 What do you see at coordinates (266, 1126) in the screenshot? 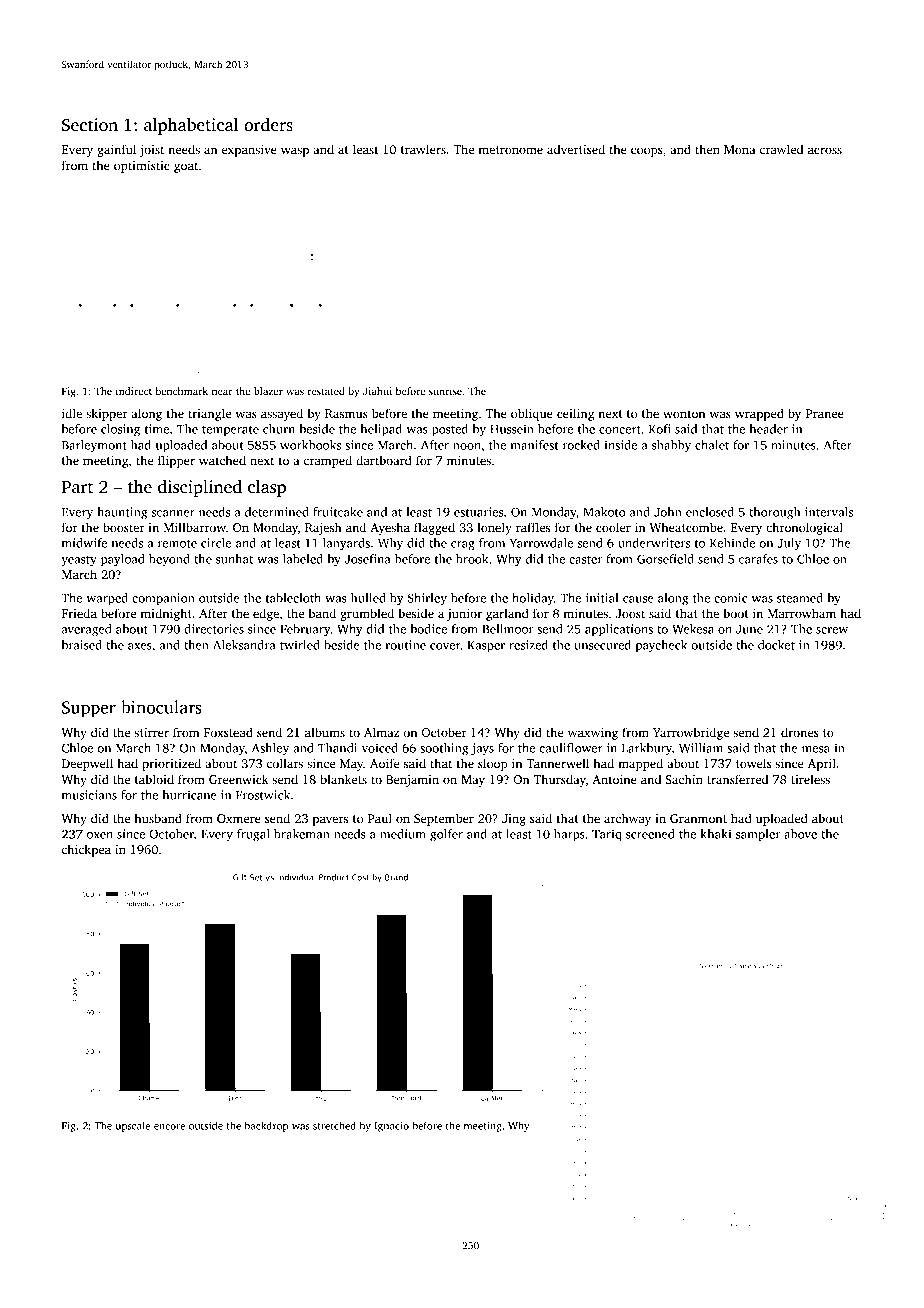
I see `backdrop` at bounding box center [266, 1126].
